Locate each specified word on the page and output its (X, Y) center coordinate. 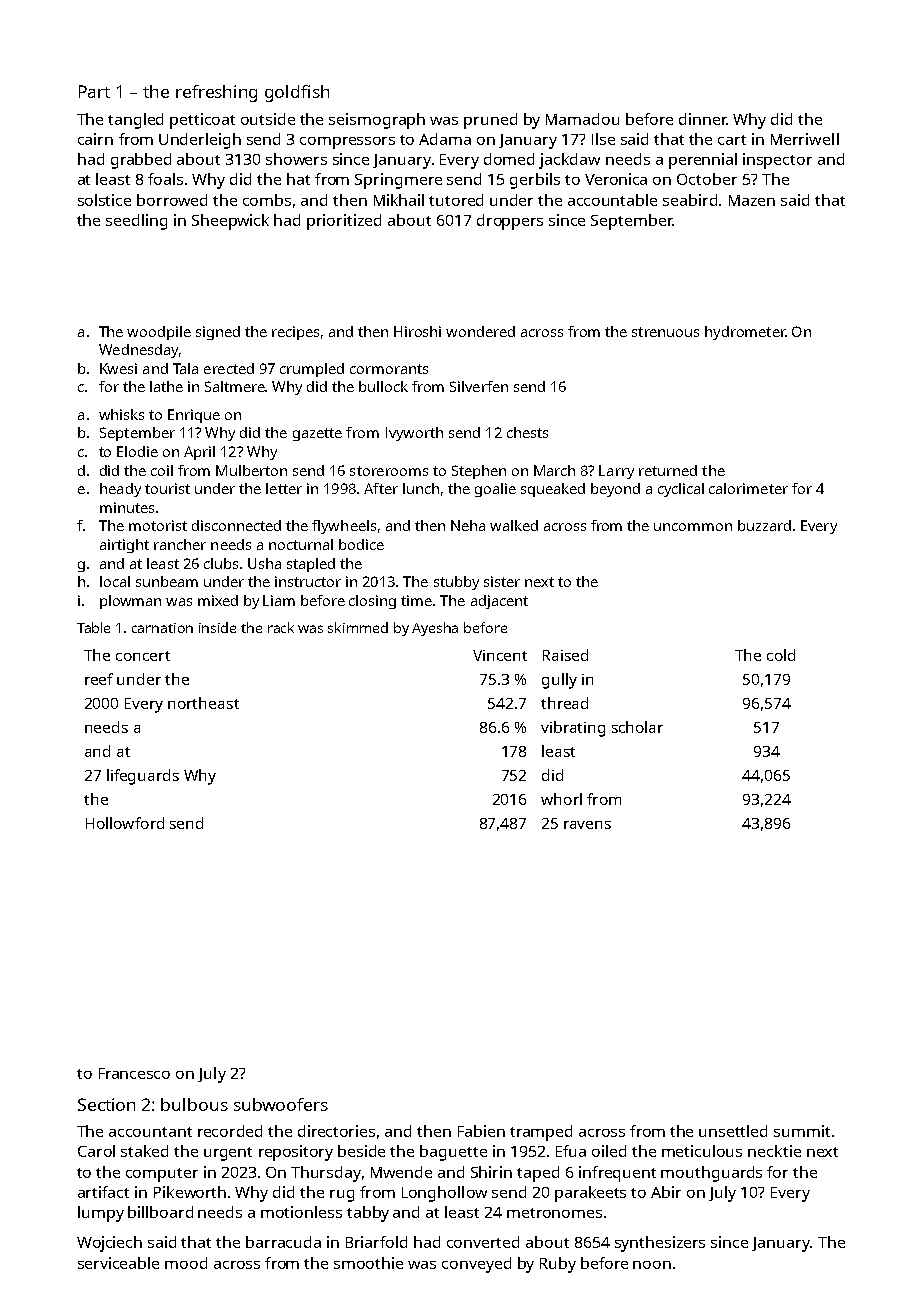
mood (186, 1263)
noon (652, 1265)
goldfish (297, 93)
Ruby (558, 1265)
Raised (565, 655)
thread (564, 703)
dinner (703, 119)
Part (94, 91)
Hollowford (125, 823)
